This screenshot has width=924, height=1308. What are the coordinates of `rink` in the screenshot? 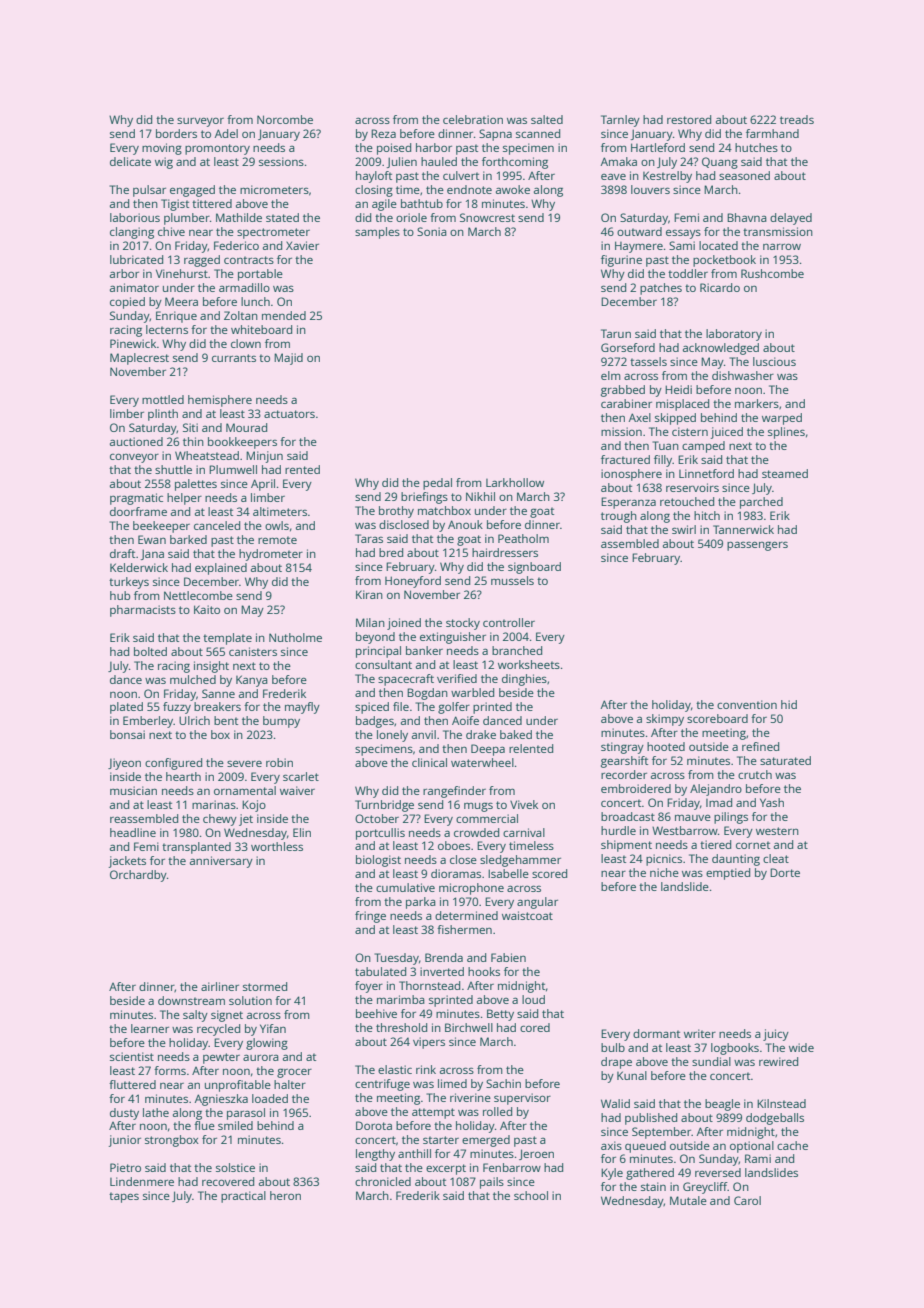 It's located at (426, 1069).
